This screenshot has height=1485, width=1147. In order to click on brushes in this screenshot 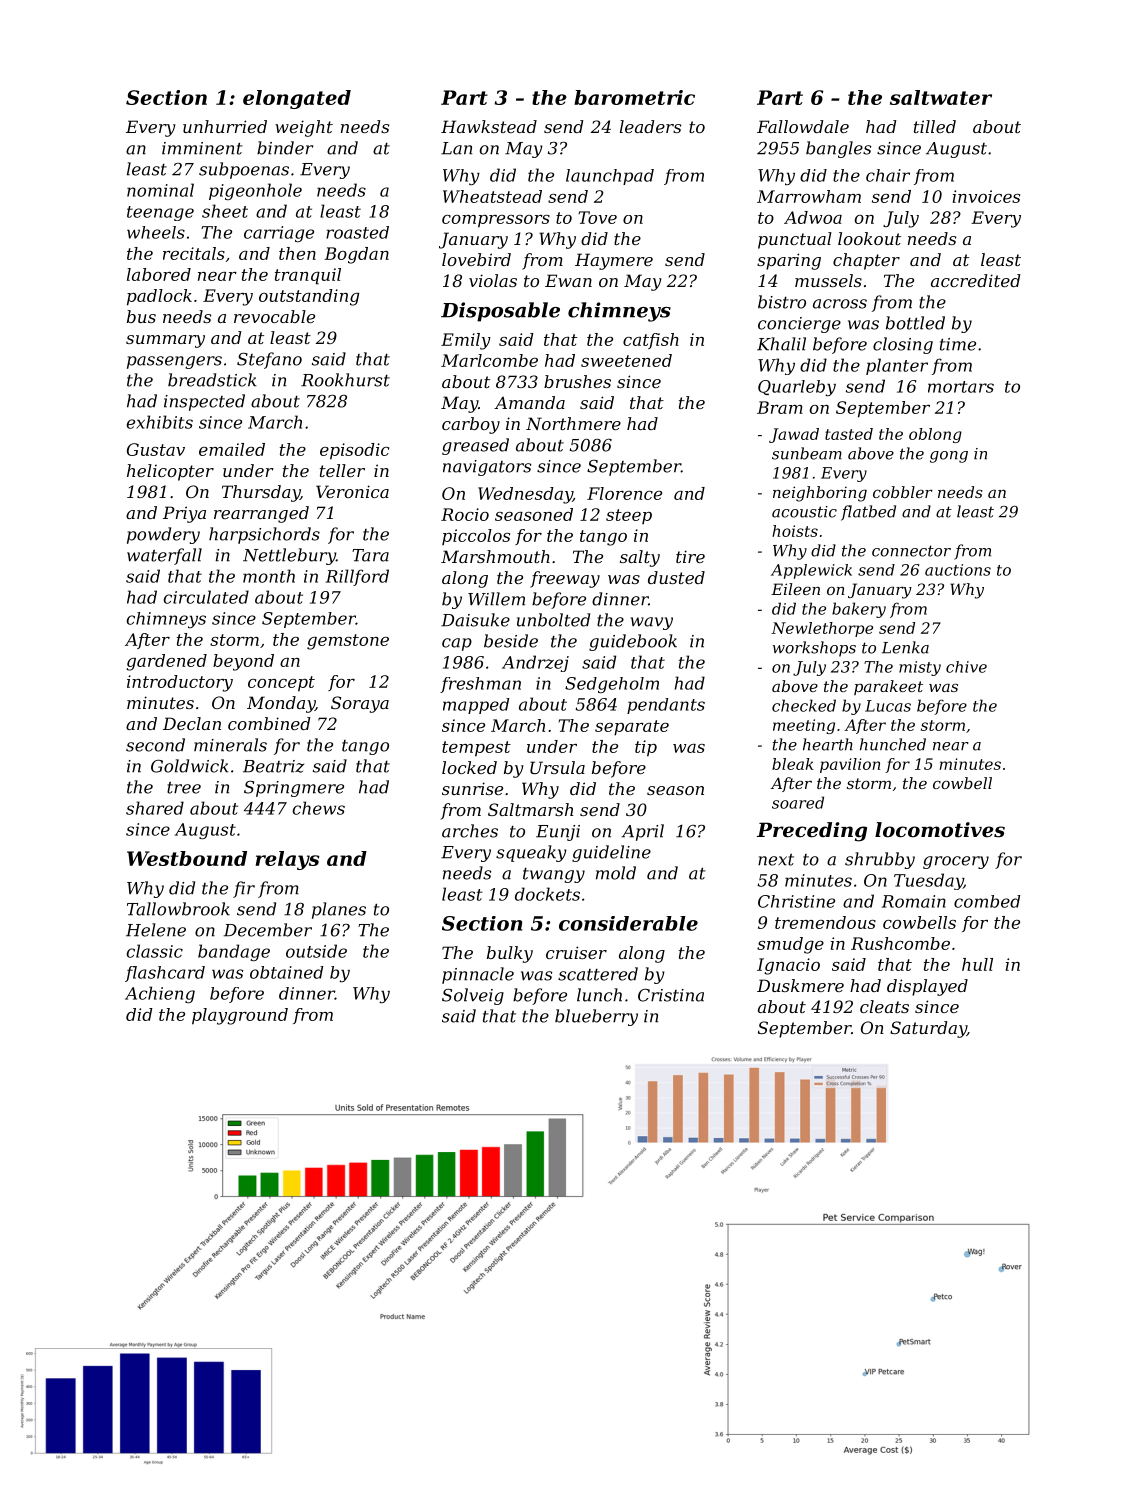, I will do `click(577, 381)`.
